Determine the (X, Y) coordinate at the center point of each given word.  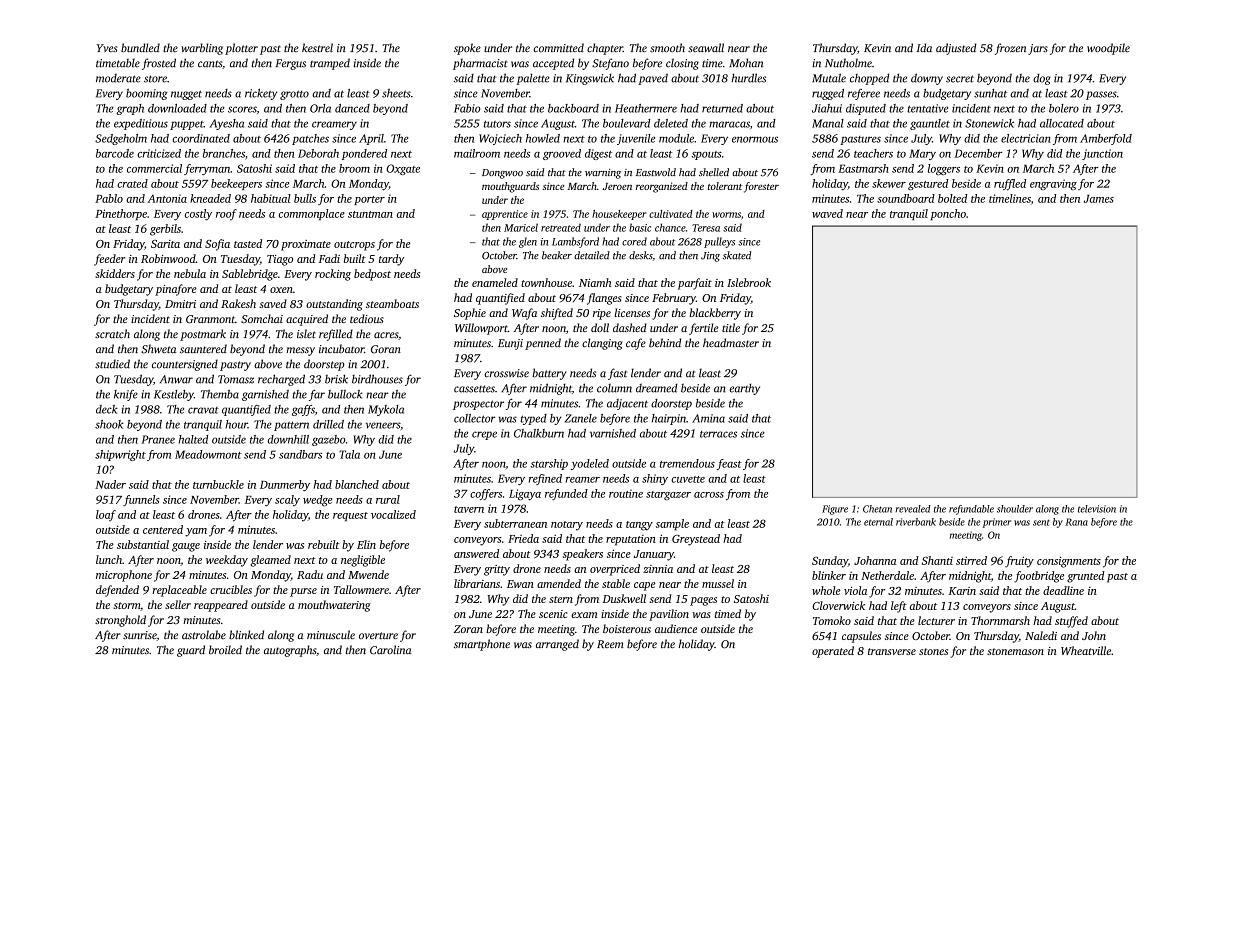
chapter (605, 49)
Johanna (875, 560)
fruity (1019, 562)
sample (672, 524)
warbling (202, 49)
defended (117, 591)
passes (1101, 95)
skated (737, 255)
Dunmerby (285, 485)
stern (561, 599)
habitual (271, 198)
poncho (948, 214)
